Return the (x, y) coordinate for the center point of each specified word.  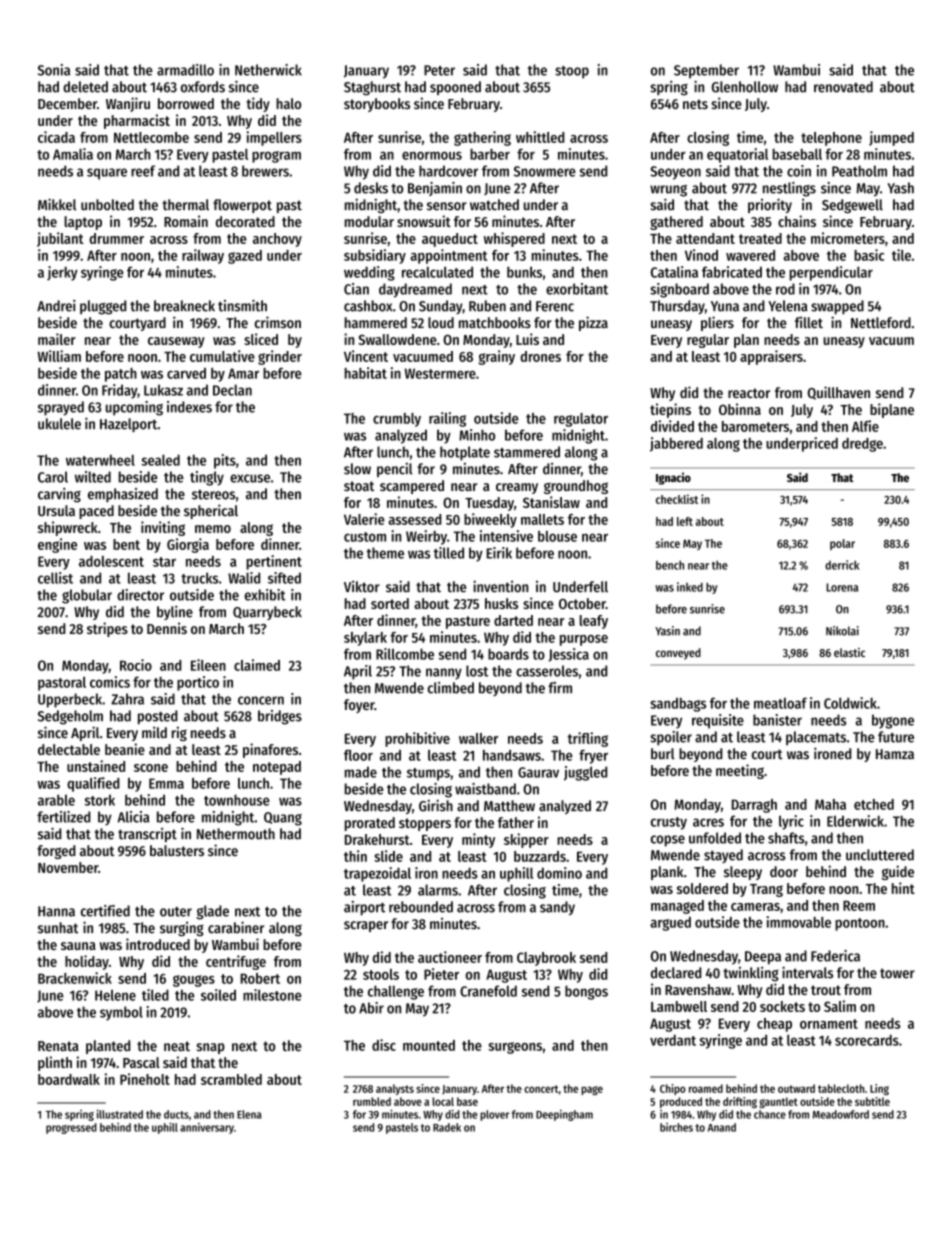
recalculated (437, 272)
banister (777, 720)
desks (371, 188)
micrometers (848, 238)
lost (477, 671)
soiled (218, 995)
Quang (283, 819)
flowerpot (242, 206)
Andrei (56, 306)
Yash (900, 188)
